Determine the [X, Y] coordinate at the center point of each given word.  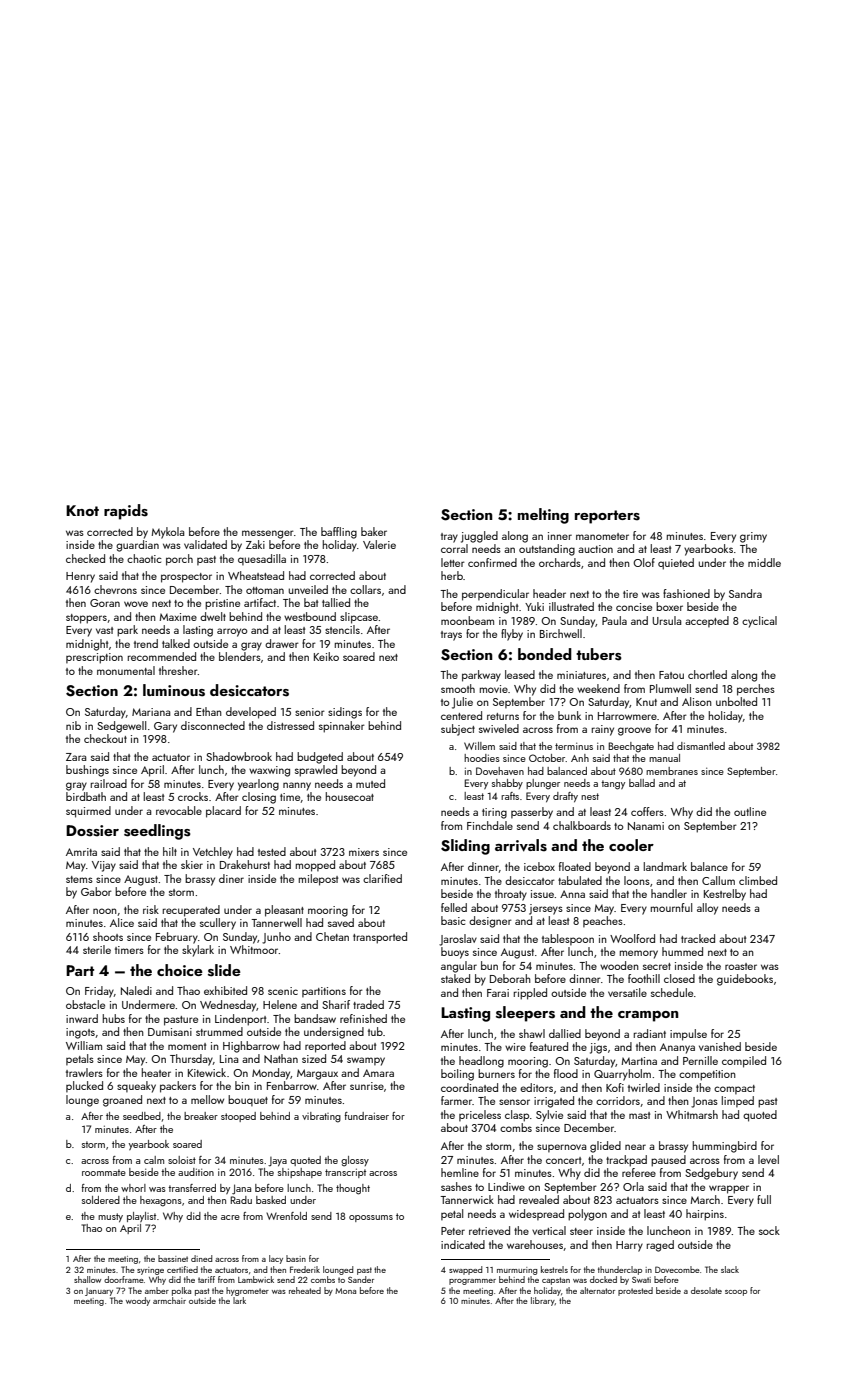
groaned [122, 1101]
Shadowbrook [239, 756]
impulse [688, 1035]
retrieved [489, 1230]
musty [110, 1217]
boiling [457, 1075]
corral [454, 548]
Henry [80, 577]
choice [180, 970]
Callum [718, 880]
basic [453, 920]
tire [630, 594]
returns [503, 716]
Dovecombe [677, 1269]
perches [756, 690]
